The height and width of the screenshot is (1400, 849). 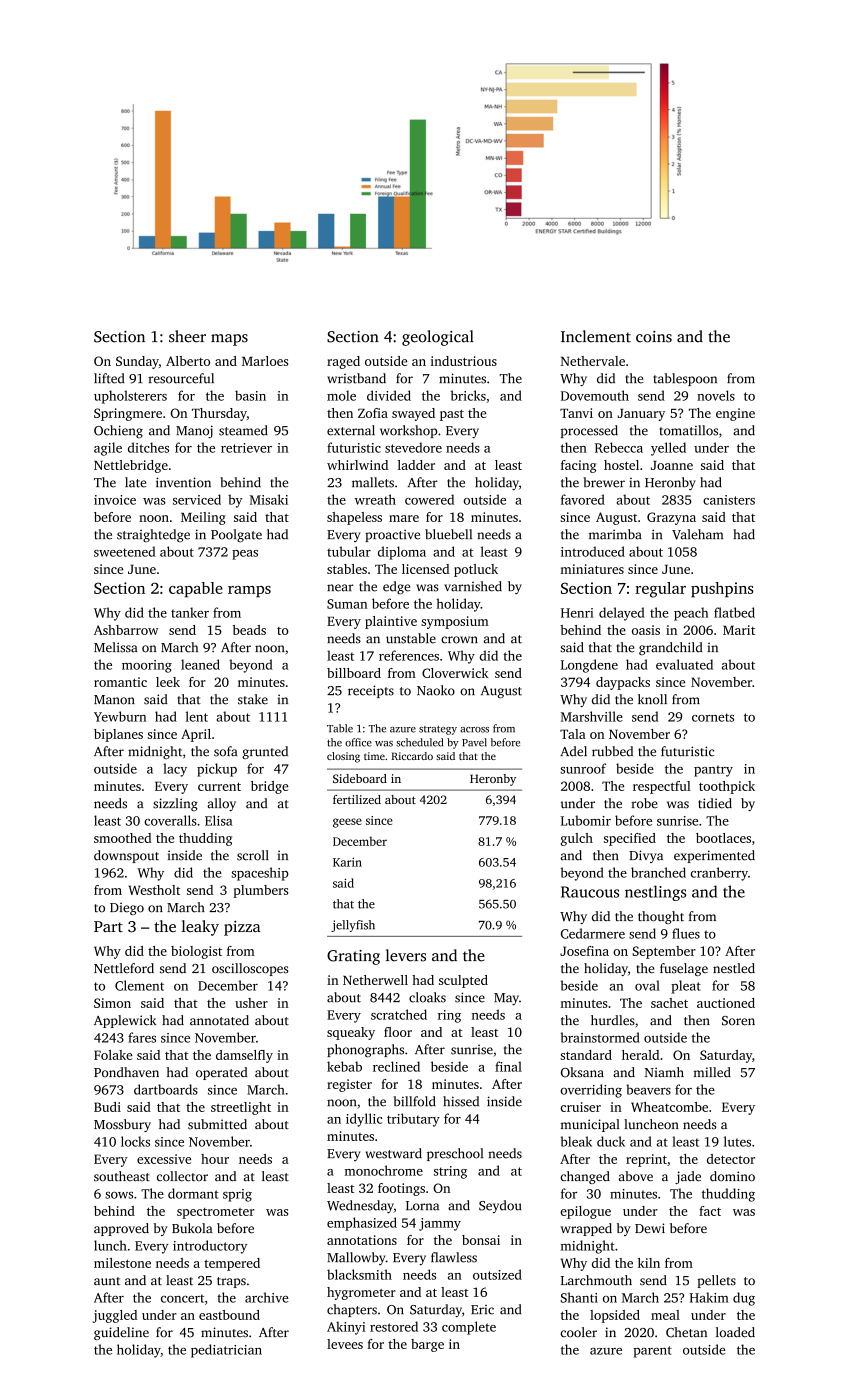 I want to click on Valeham, so click(x=697, y=534).
